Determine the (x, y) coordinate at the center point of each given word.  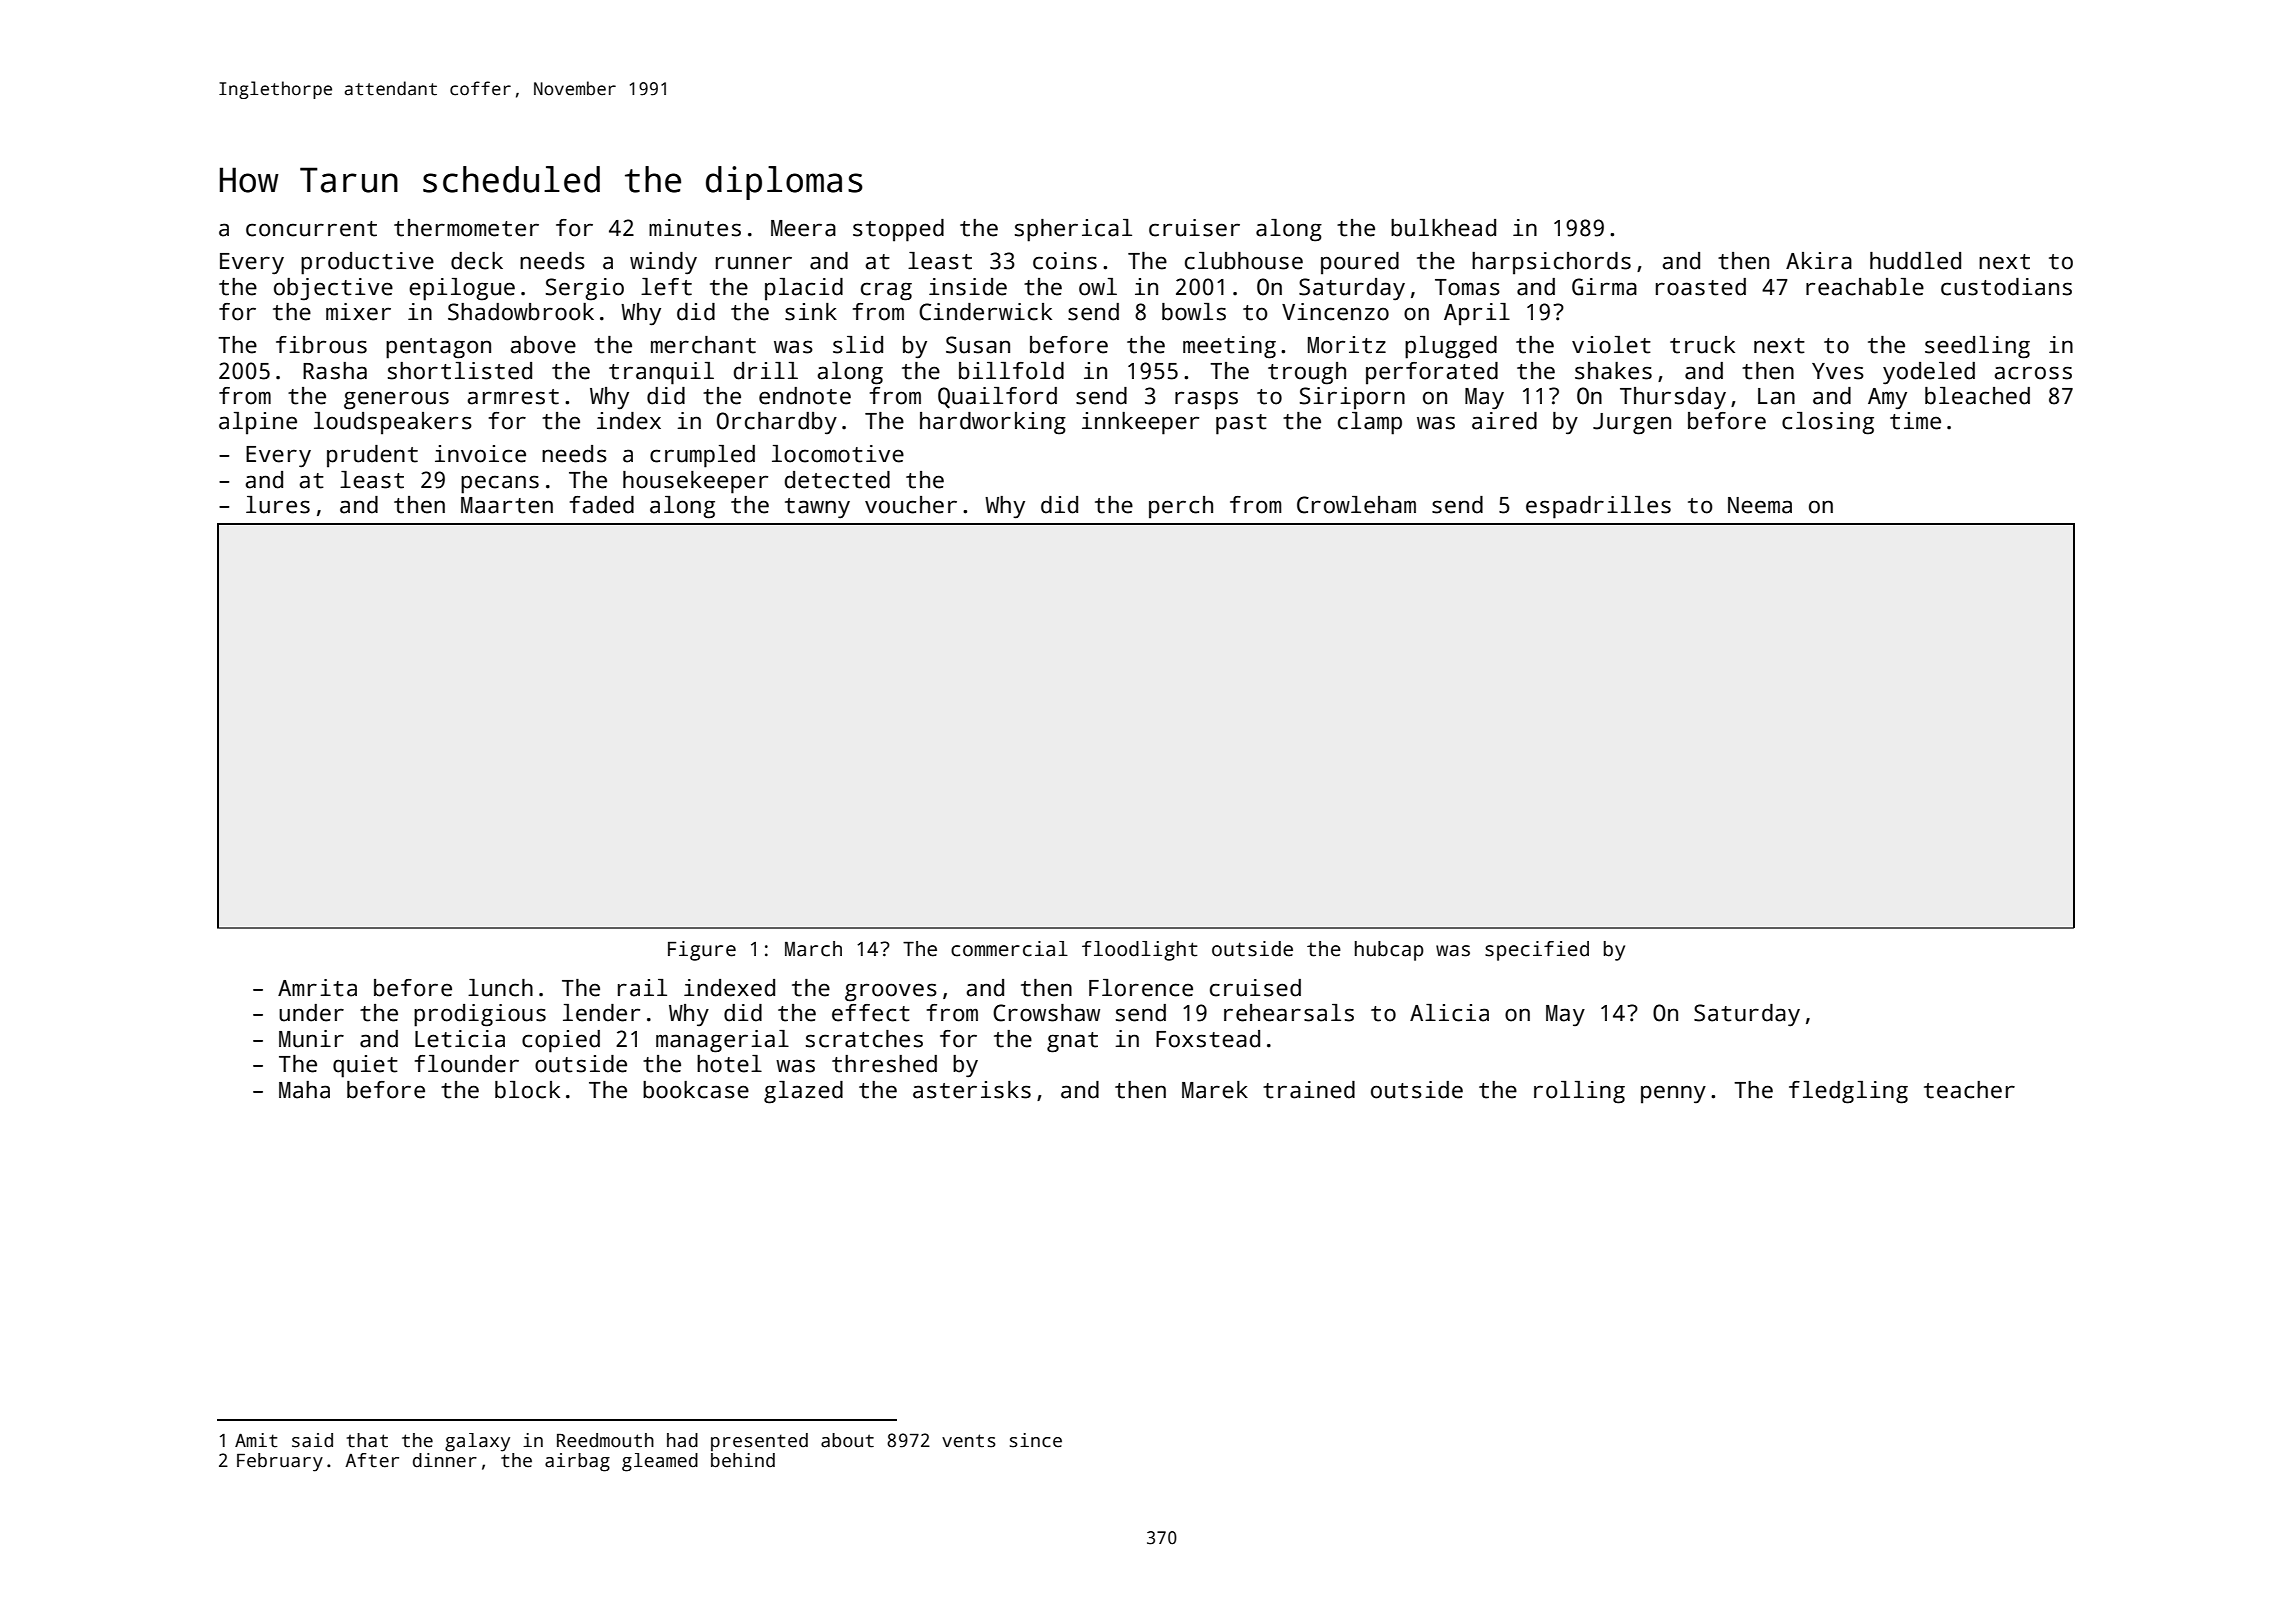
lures (278, 505)
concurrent (311, 229)
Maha (304, 1090)
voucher (911, 505)
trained (1309, 1090)
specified (1537, 951)
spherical (1073, 230)
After (372, 1460)
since (1036, 1440)
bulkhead (1443, 228)
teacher (1969, 1090)
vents (969, 1441)
